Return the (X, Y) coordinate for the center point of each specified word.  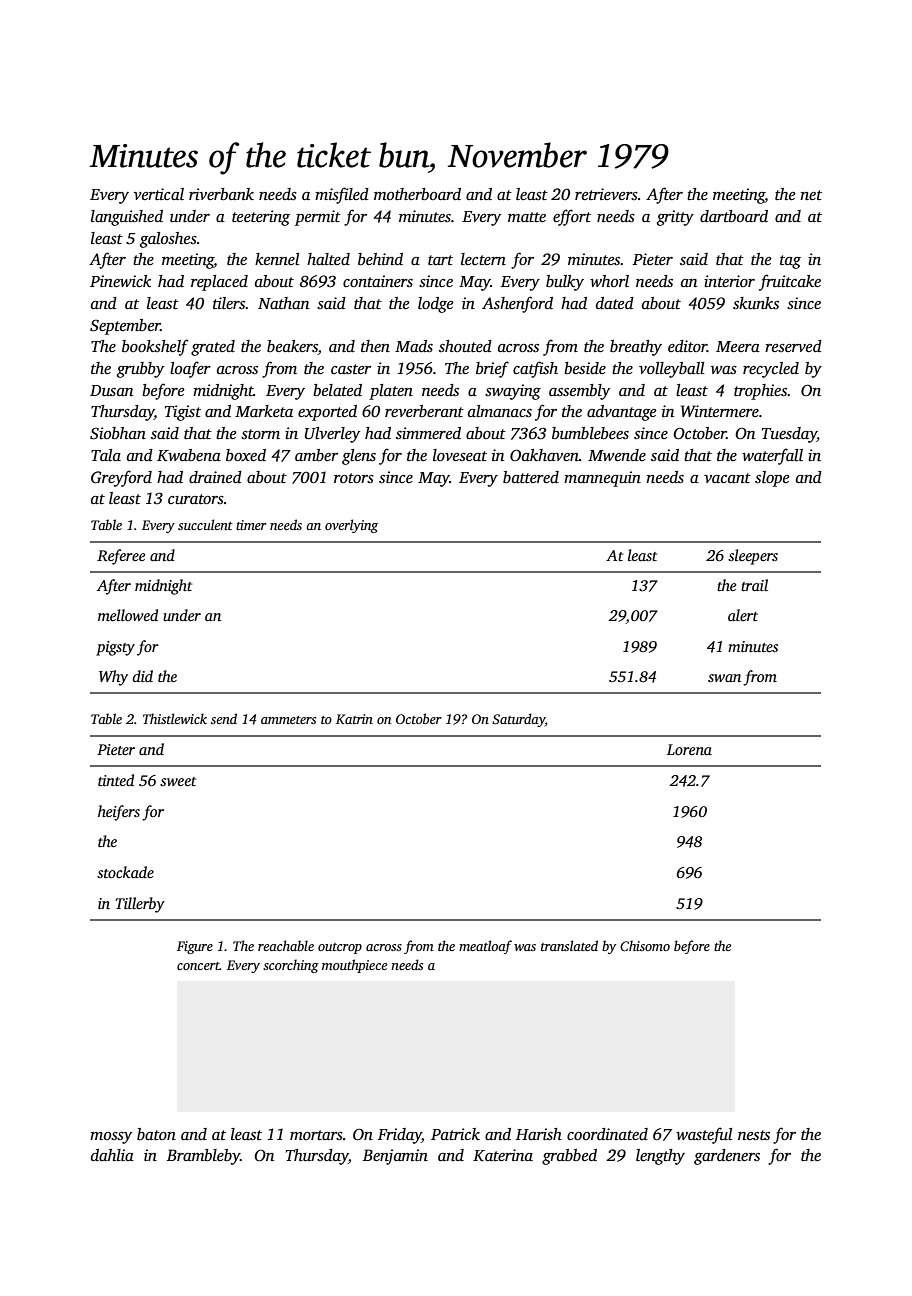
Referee (121, 557)
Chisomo (645, 945)
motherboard (417, 194)
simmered (428, 433)
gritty (675, 218)
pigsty (115, 648)
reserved (793, 346)
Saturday (518, 720)
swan (724, 678)
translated (569, 945)
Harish (539, 1134)
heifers (119, 813)
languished (127, 218)
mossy (111, 1138)
